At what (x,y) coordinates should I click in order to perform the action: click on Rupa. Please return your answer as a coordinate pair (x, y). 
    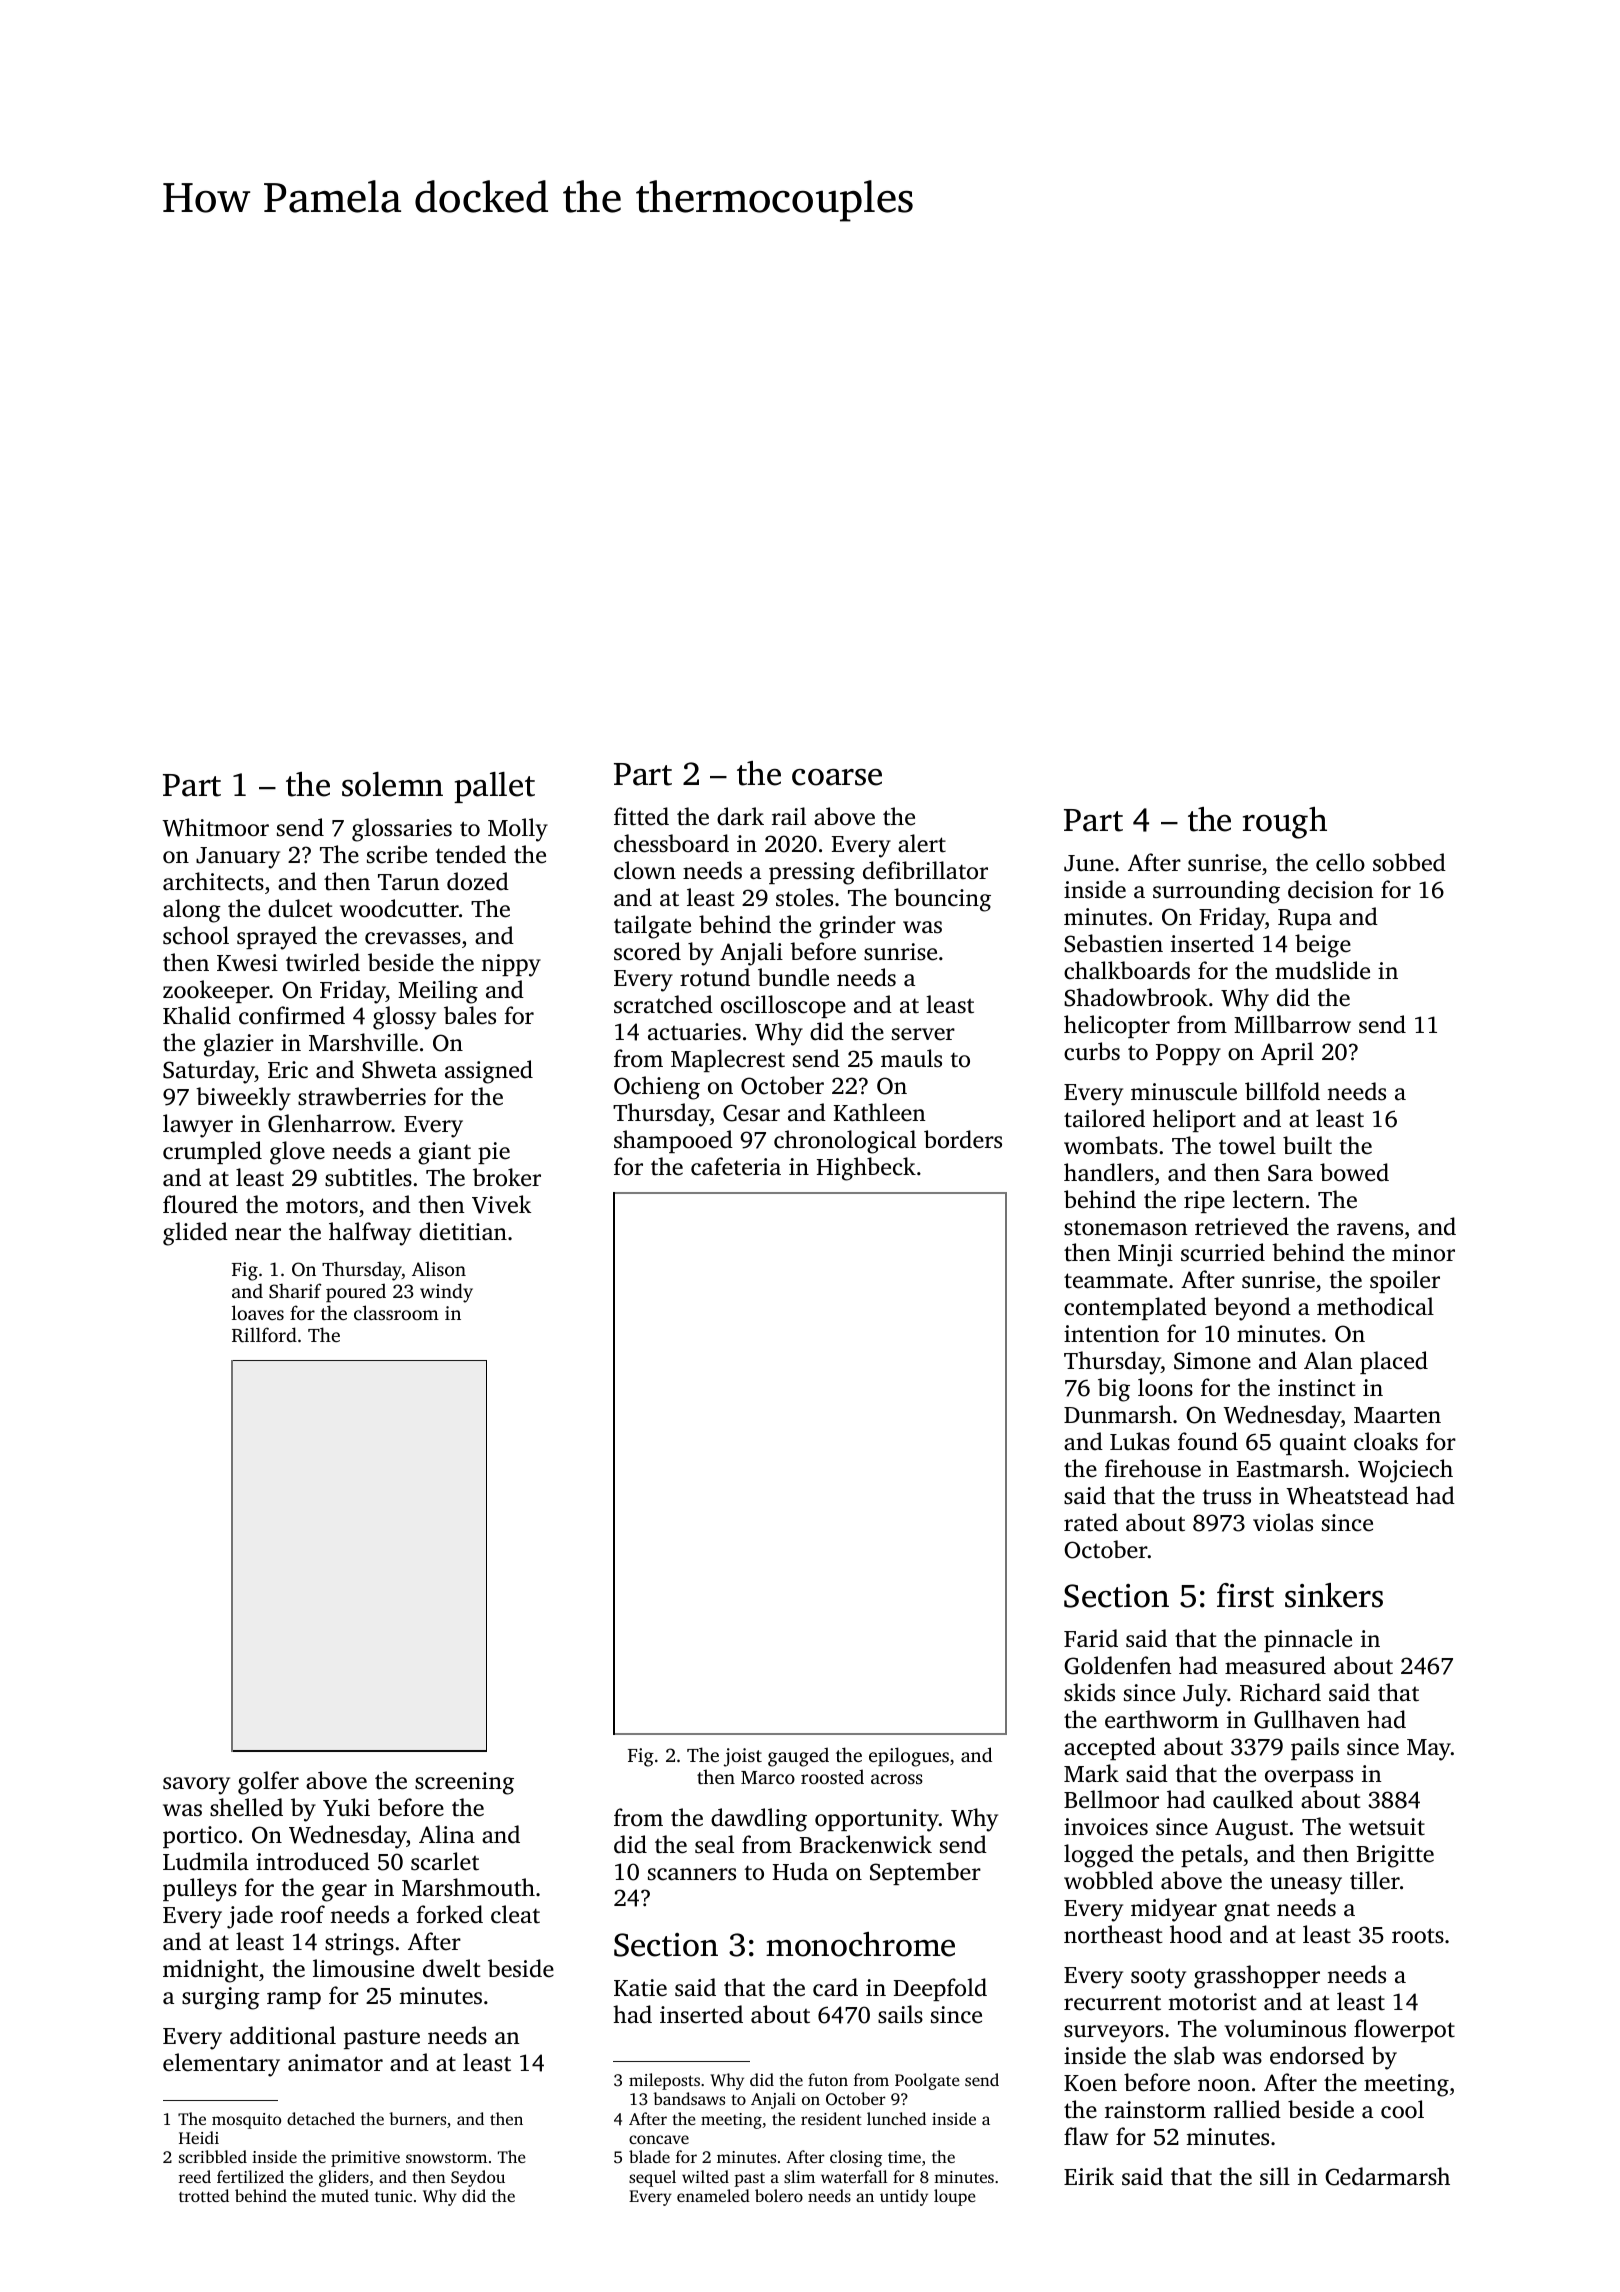
    Looking at the image, I should click on (1305, 919).
